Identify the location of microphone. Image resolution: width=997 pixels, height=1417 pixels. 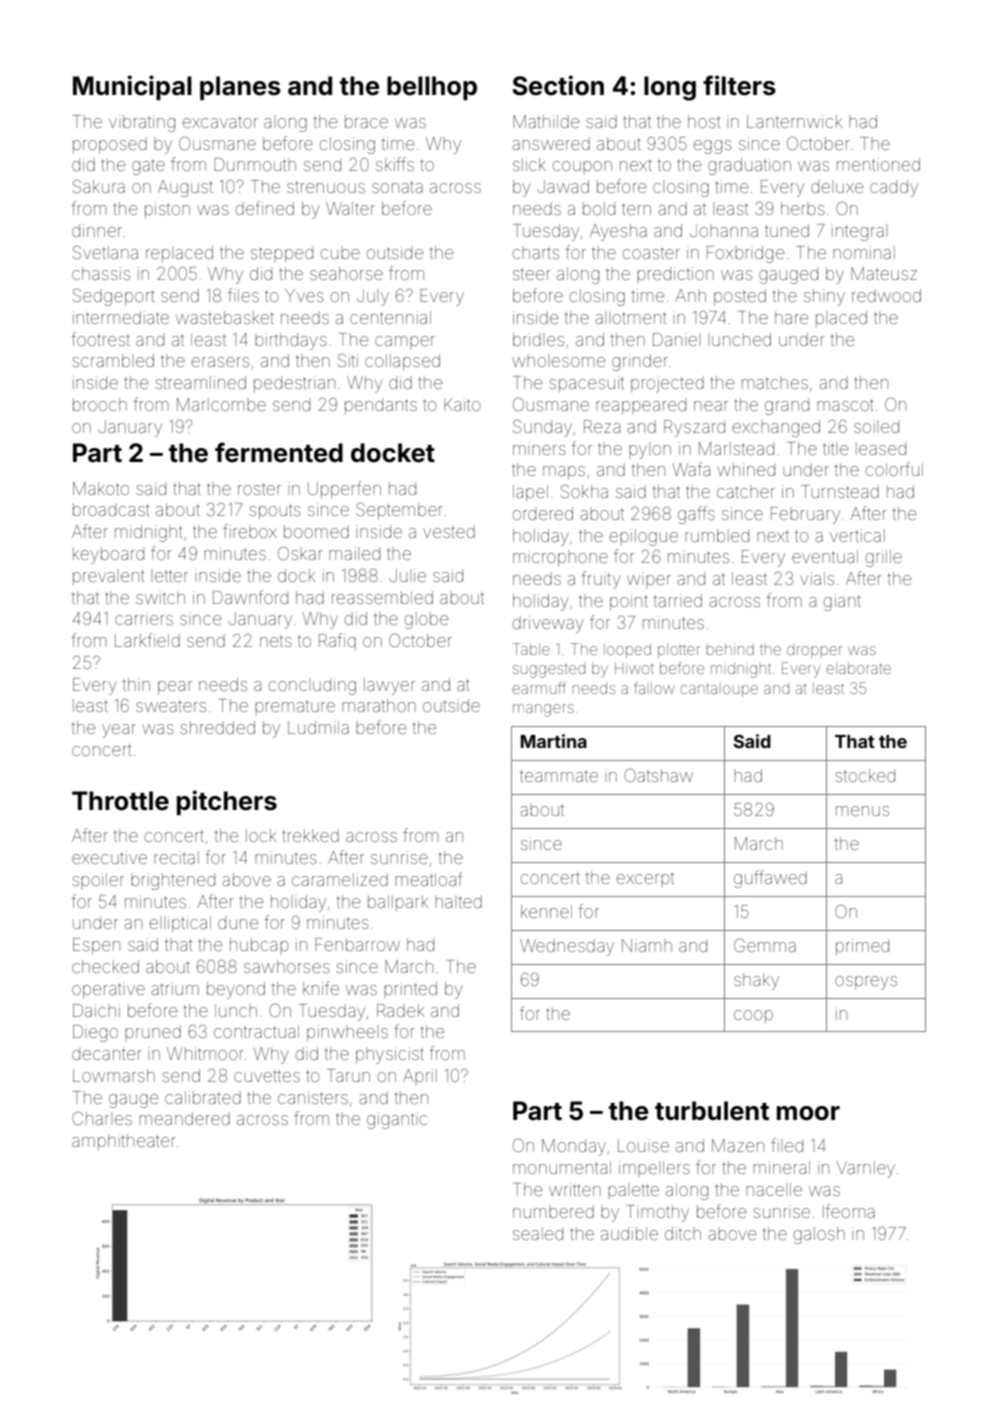
(560, 558).
